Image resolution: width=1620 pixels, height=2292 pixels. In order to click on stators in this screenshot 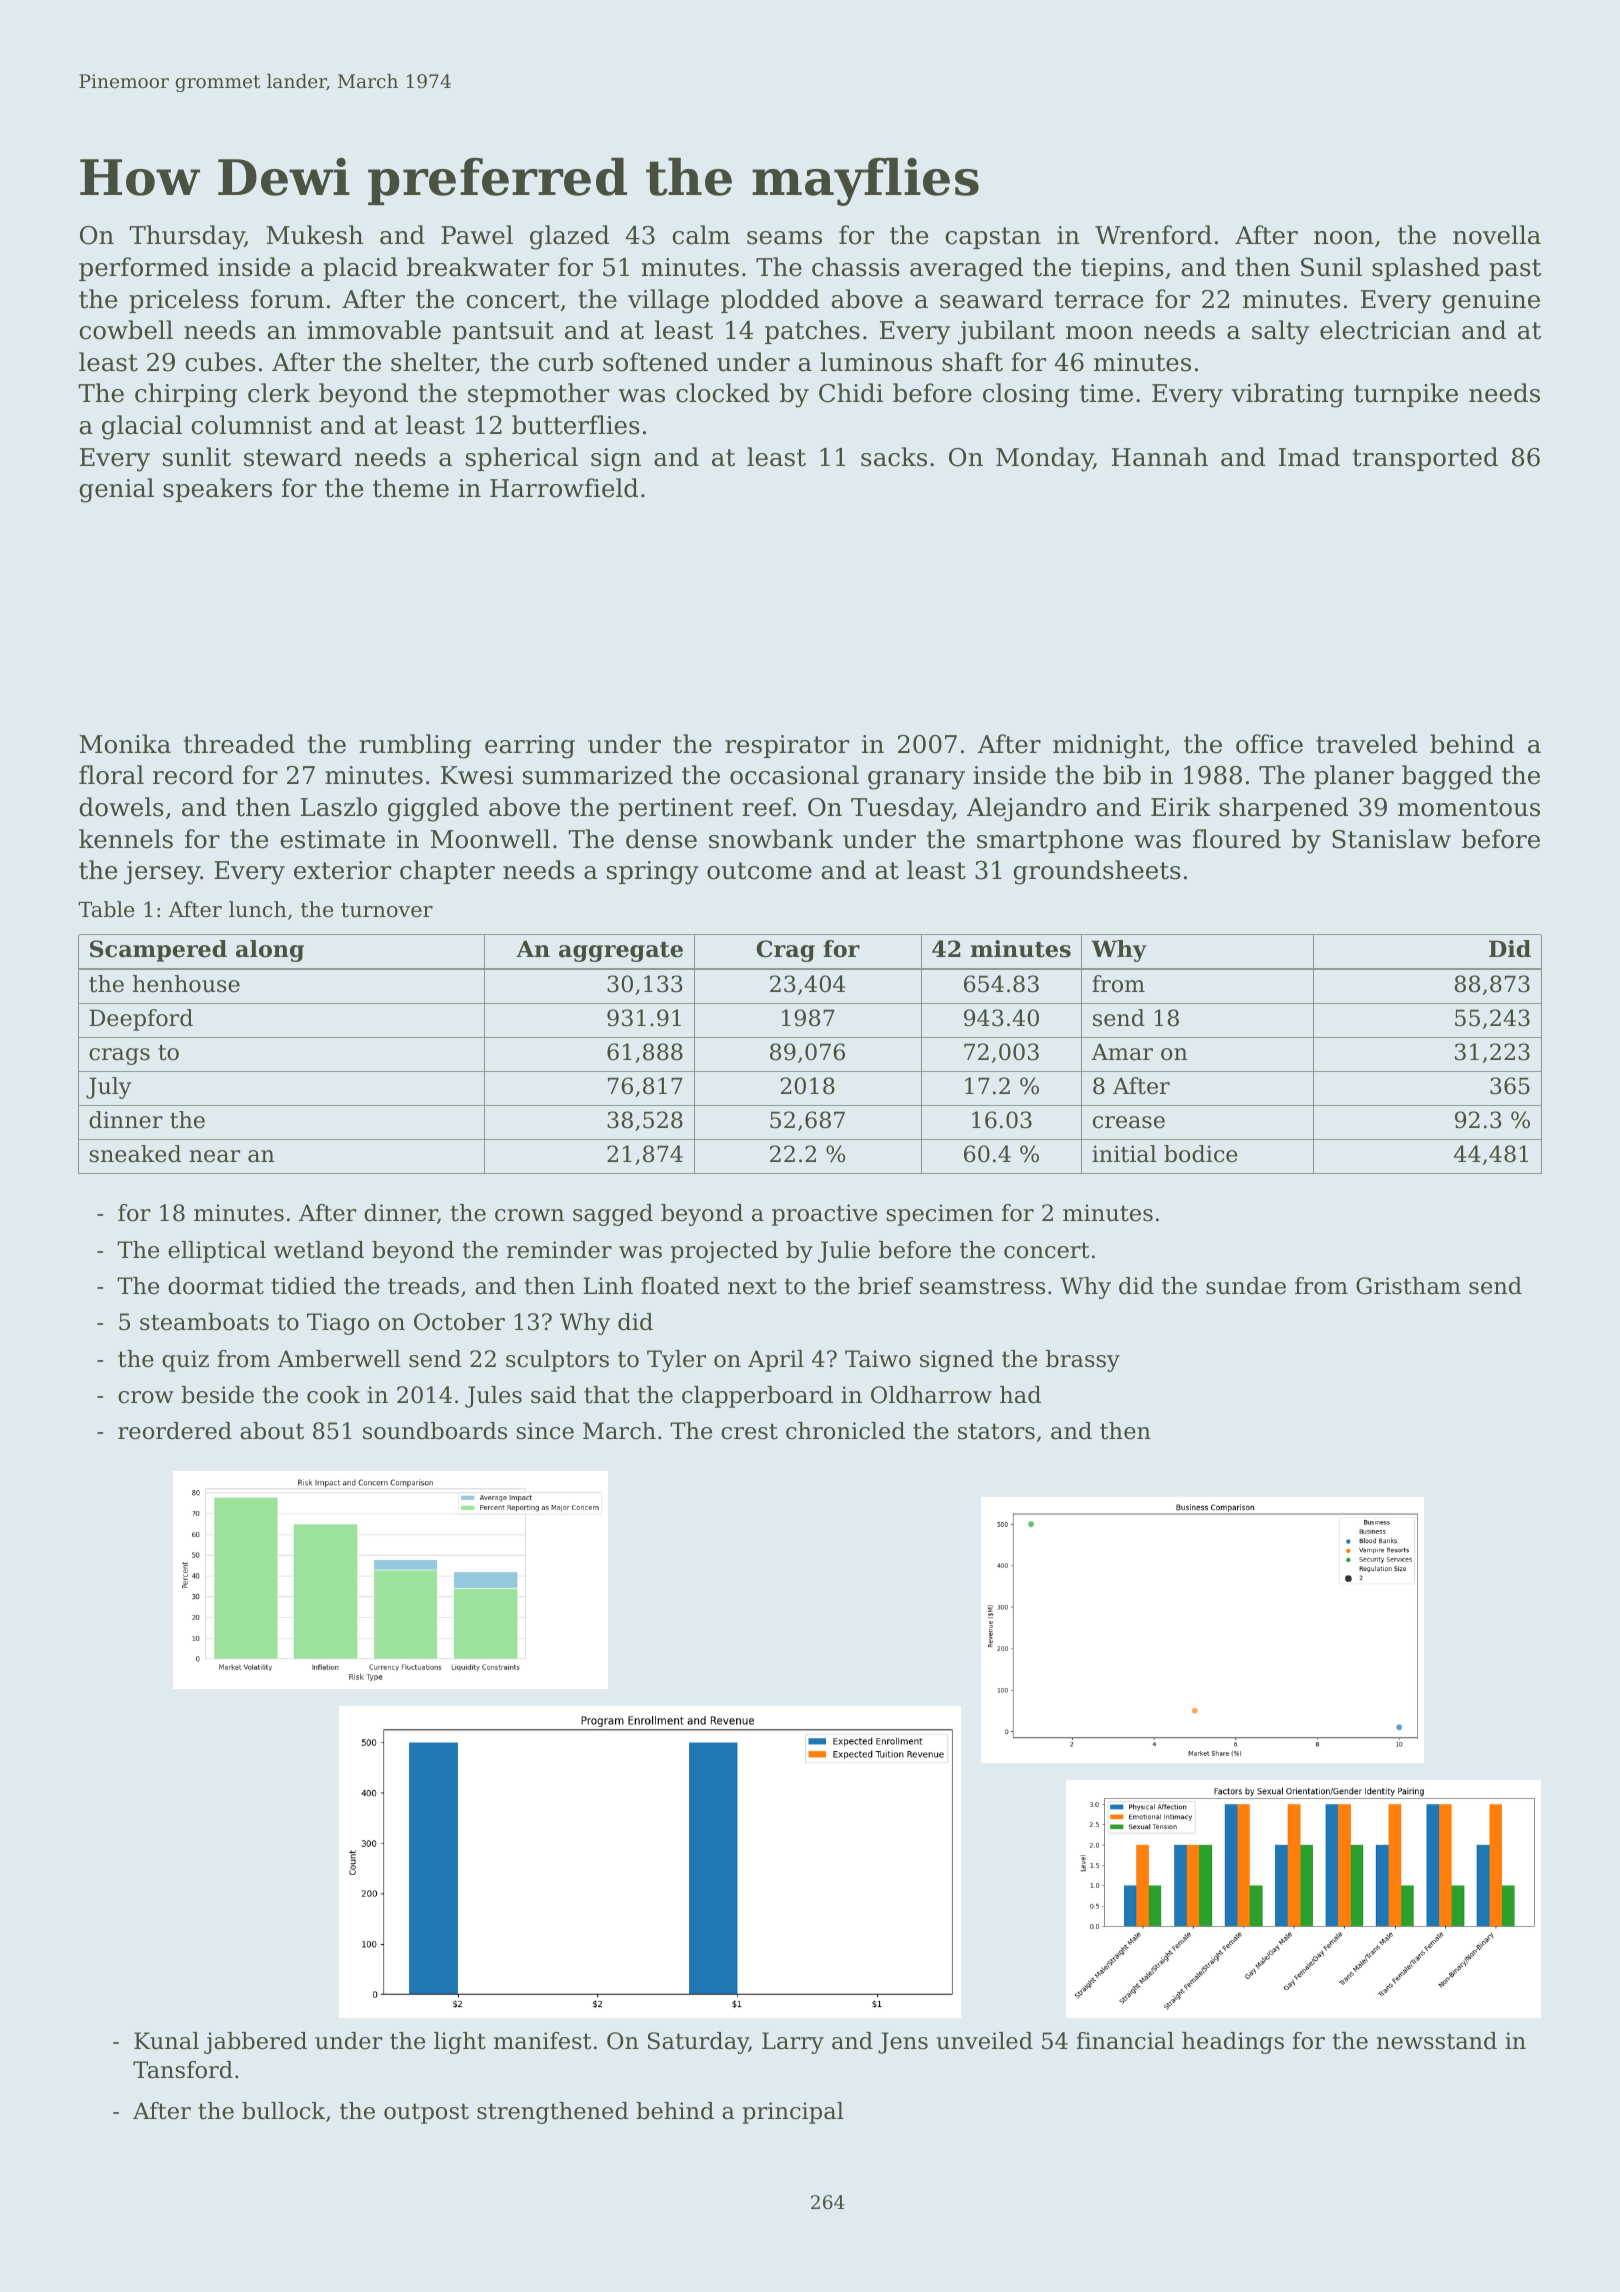, I will do `click(996, 1431)`.
